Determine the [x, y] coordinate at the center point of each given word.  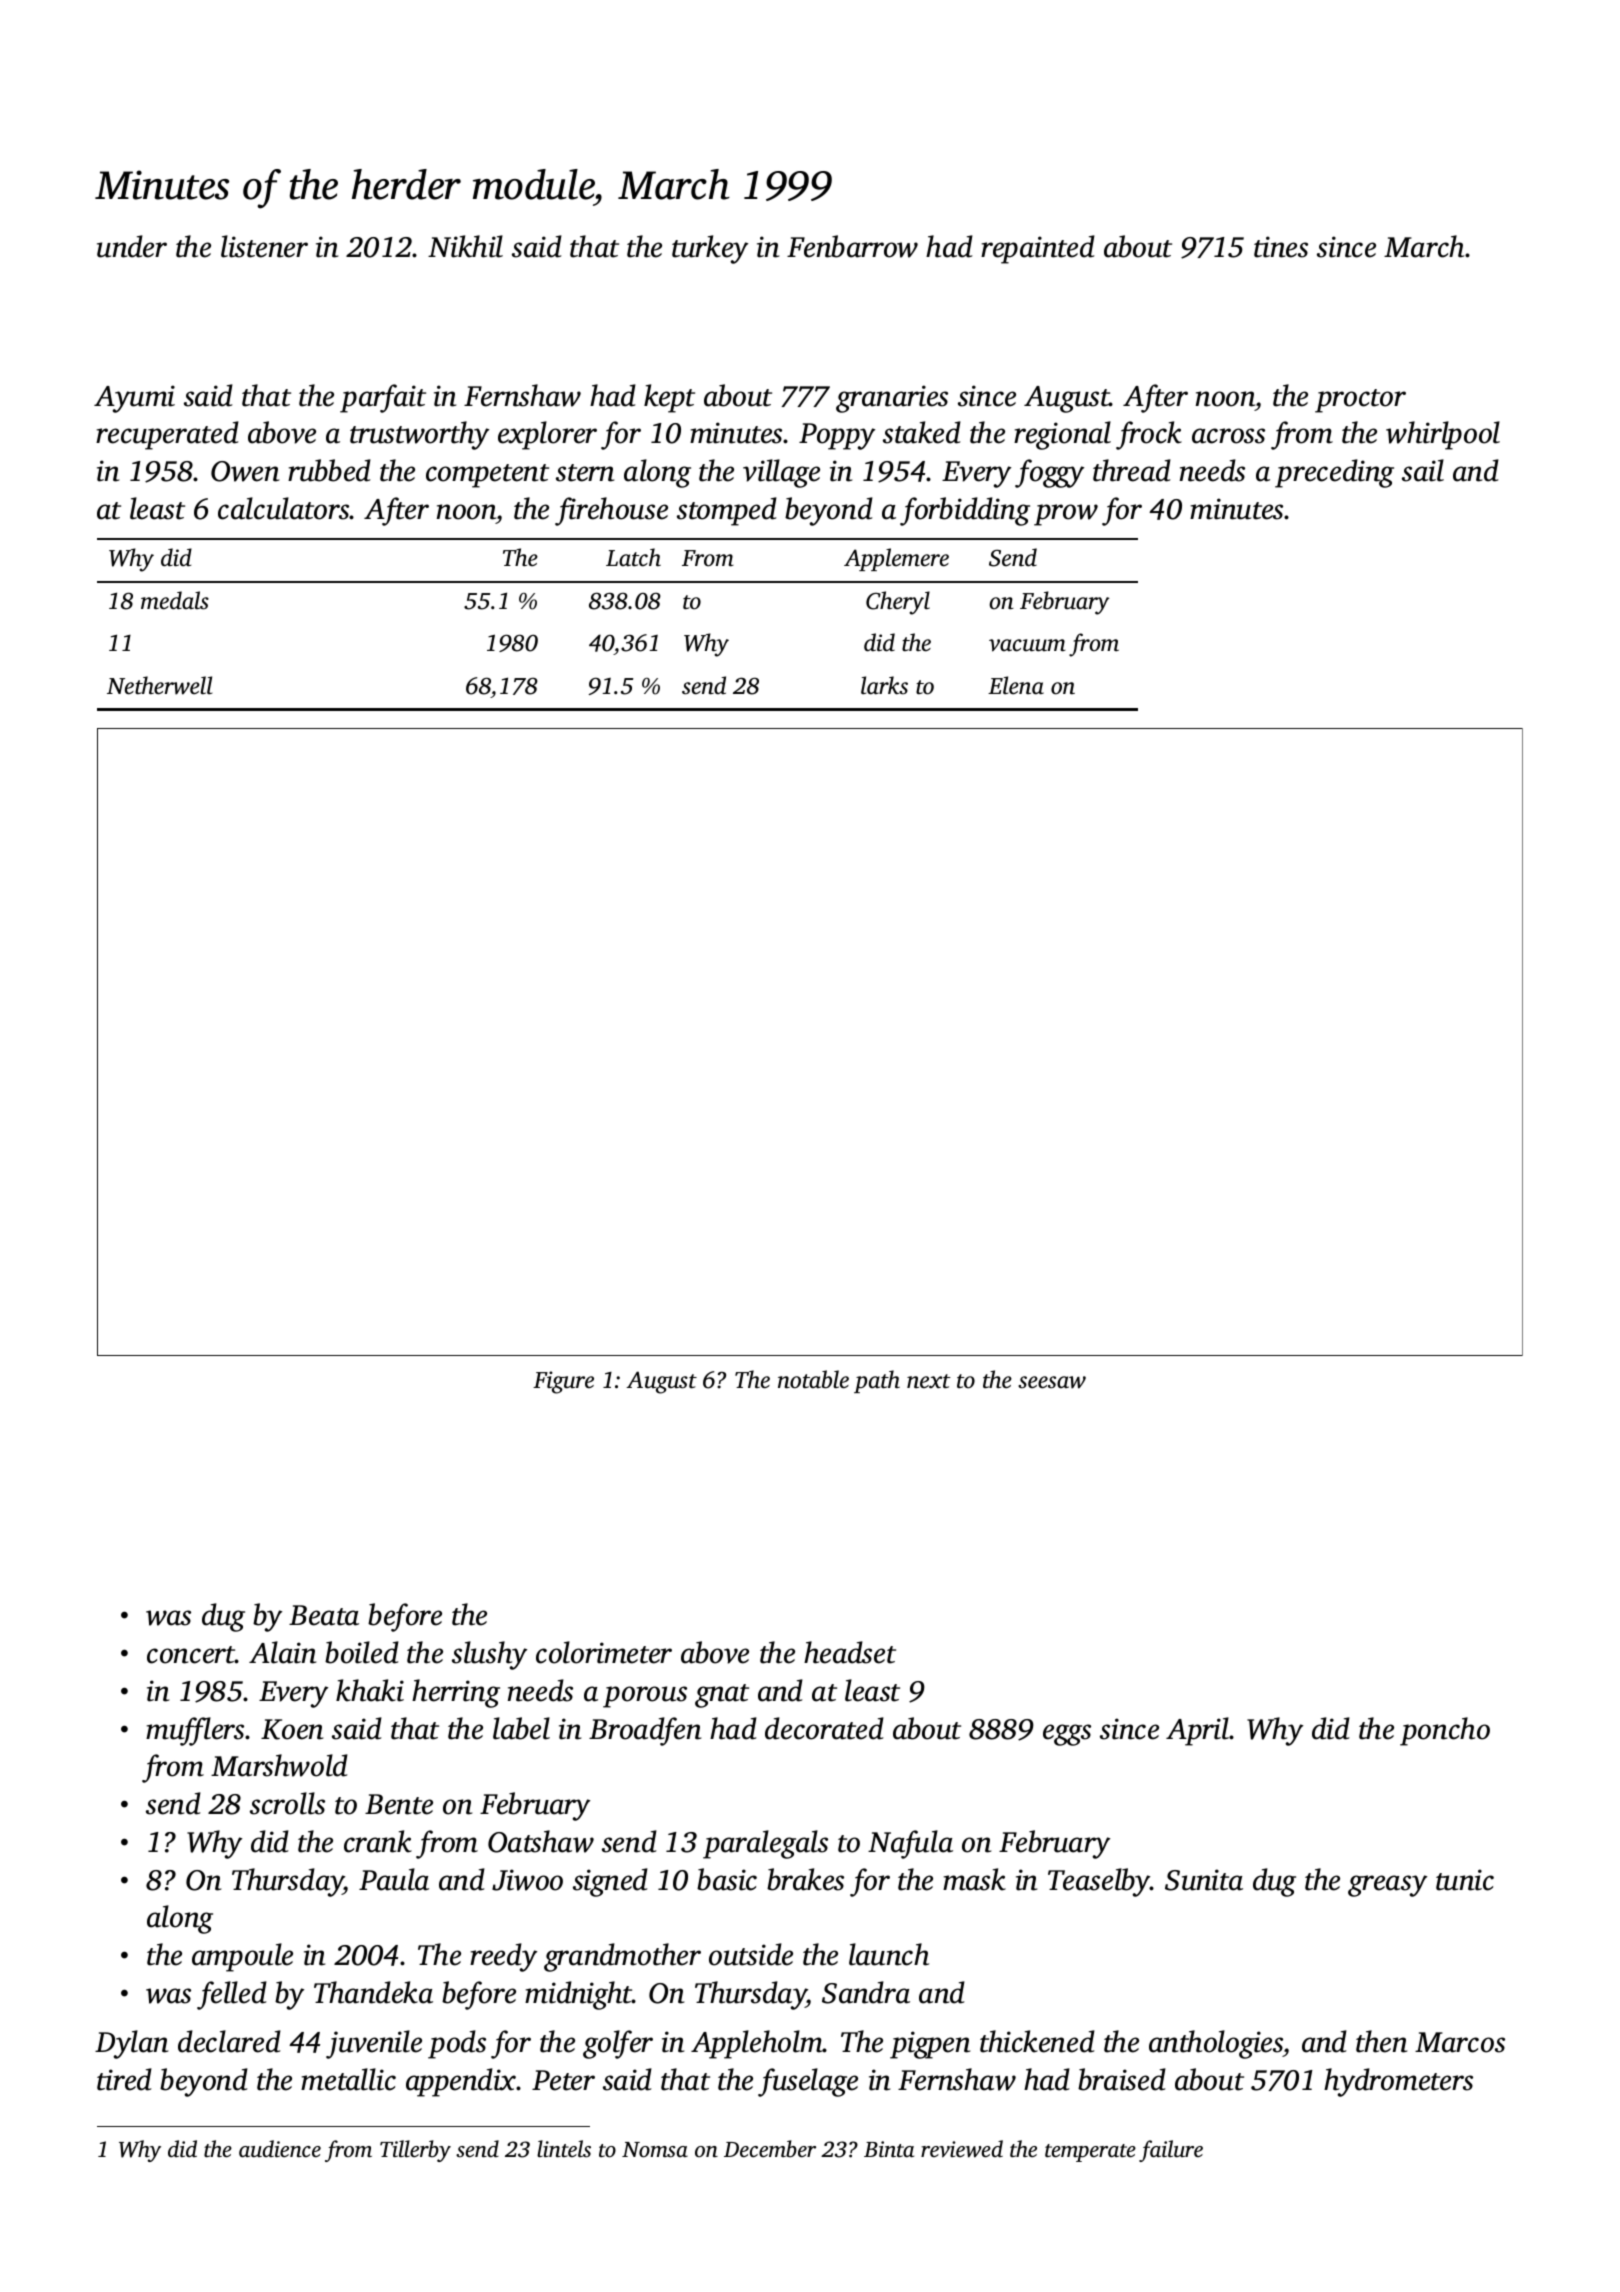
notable [813, 1379]
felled [232, 1995]
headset [850, 1652]
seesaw [1052, 1382]
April [1197, 1731]
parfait [383, 398]
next [929, 1381]
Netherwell [159, 685]
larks [884, 685]
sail [1423, 470]
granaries [892, 399]
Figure [563, 1382]
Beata [324, 1615]
